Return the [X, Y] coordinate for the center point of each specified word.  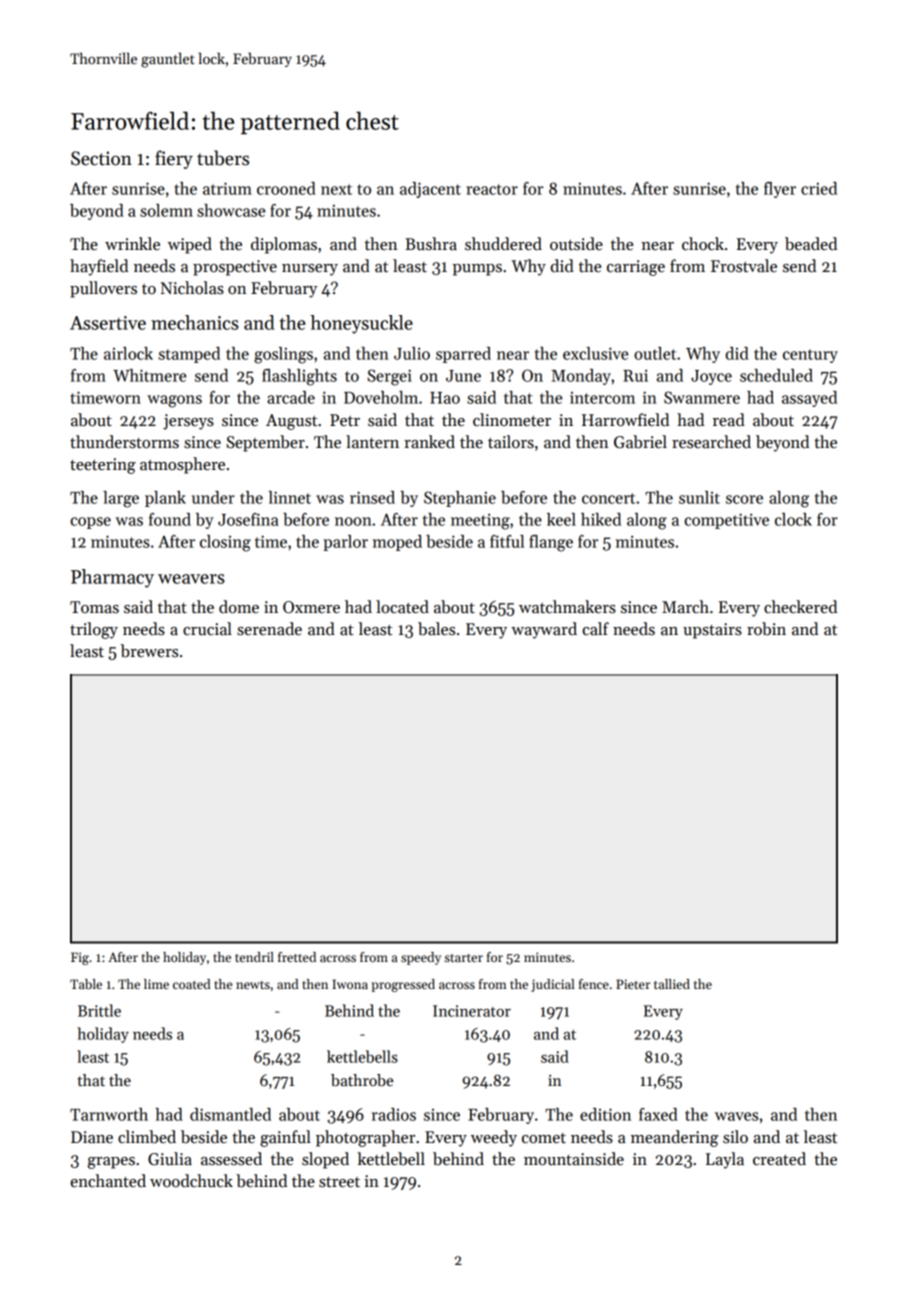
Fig [80, 958]
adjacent [430, 190]
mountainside [574, 1159]
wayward [544, 630]
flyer [780, 190]
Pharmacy [112, 578]
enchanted [108, 1181]
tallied [672, 984]
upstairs [712, 631]
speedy [421, 958]
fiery [174, 159]
